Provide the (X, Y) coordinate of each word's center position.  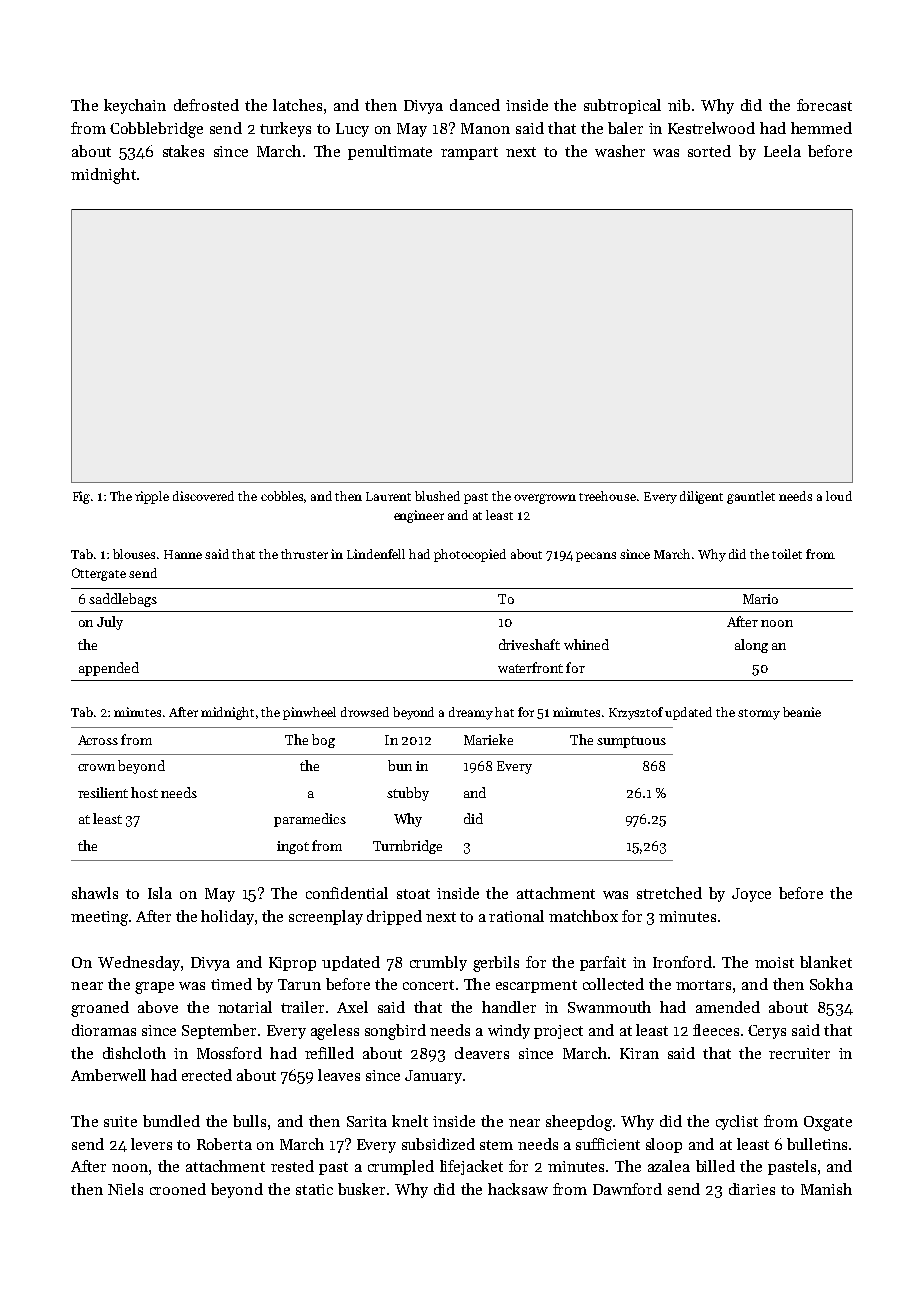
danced (475, 105)
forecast (824, 105)
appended (109, 669)
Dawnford (627, 1189)
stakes (183, 151)
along (751, 646)
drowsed (365, 712)
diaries (752, 1189)
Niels (125, 1189)
